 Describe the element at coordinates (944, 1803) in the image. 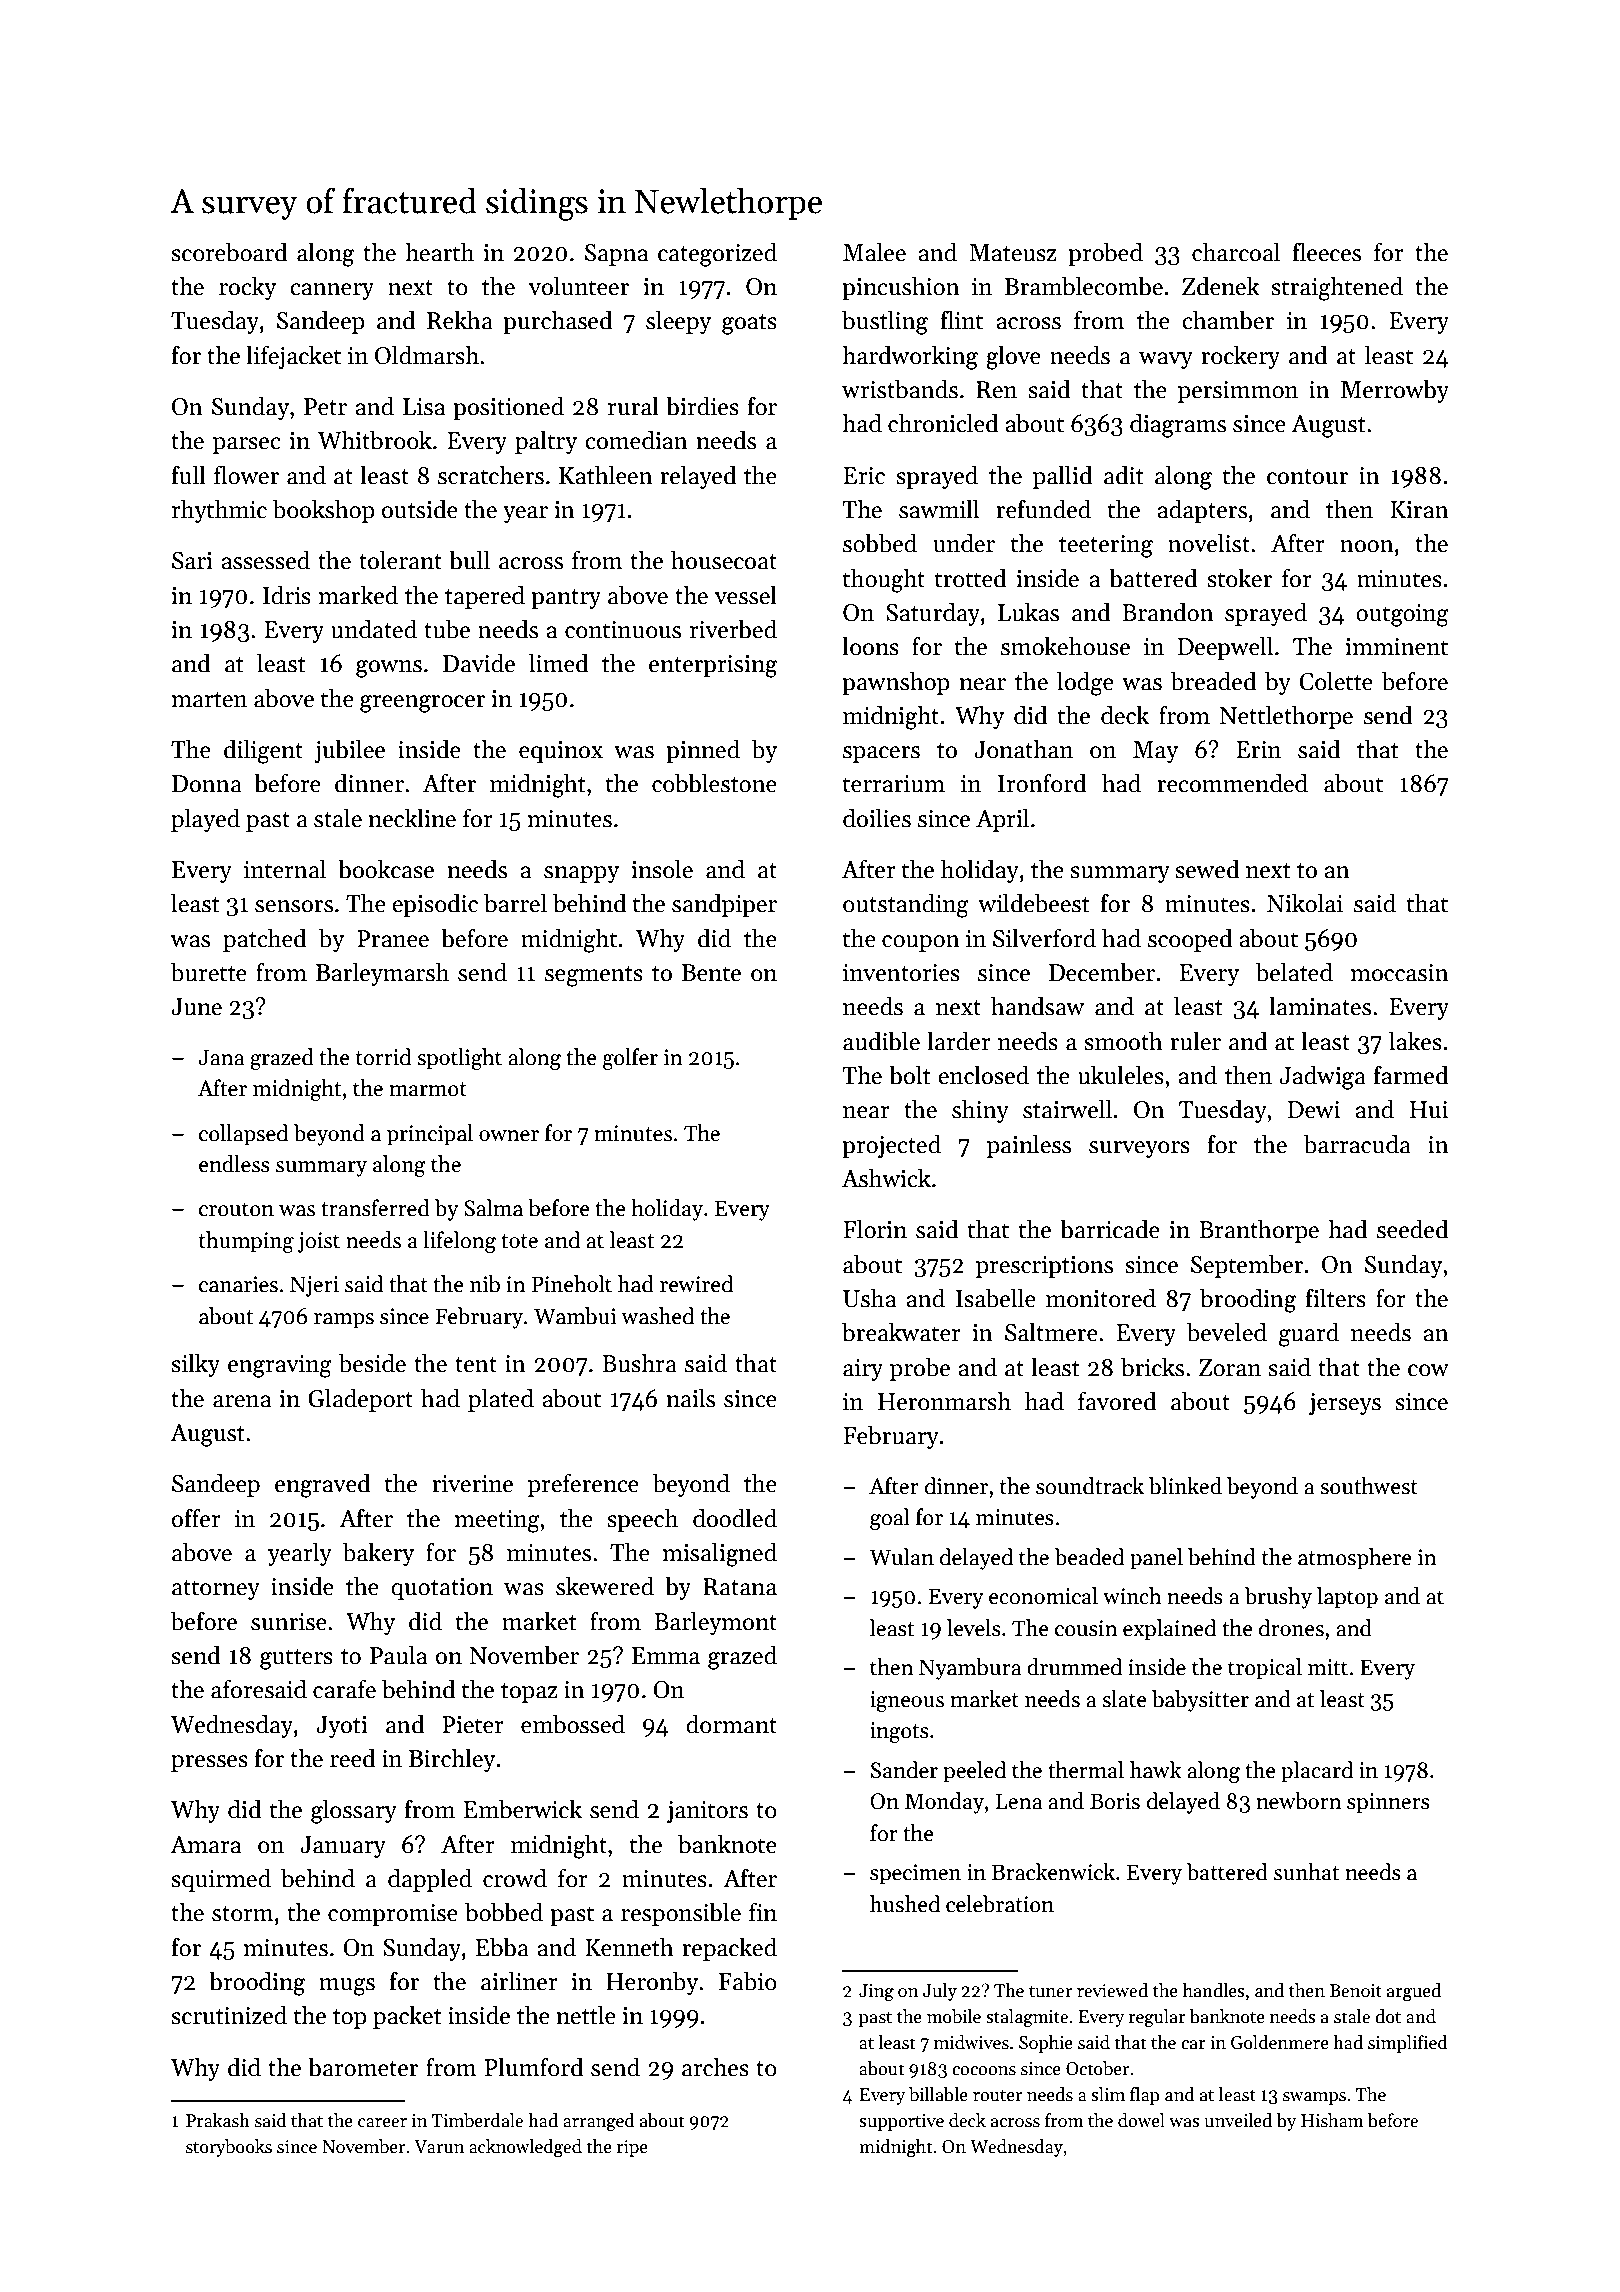

I see `Monday` at that location.
